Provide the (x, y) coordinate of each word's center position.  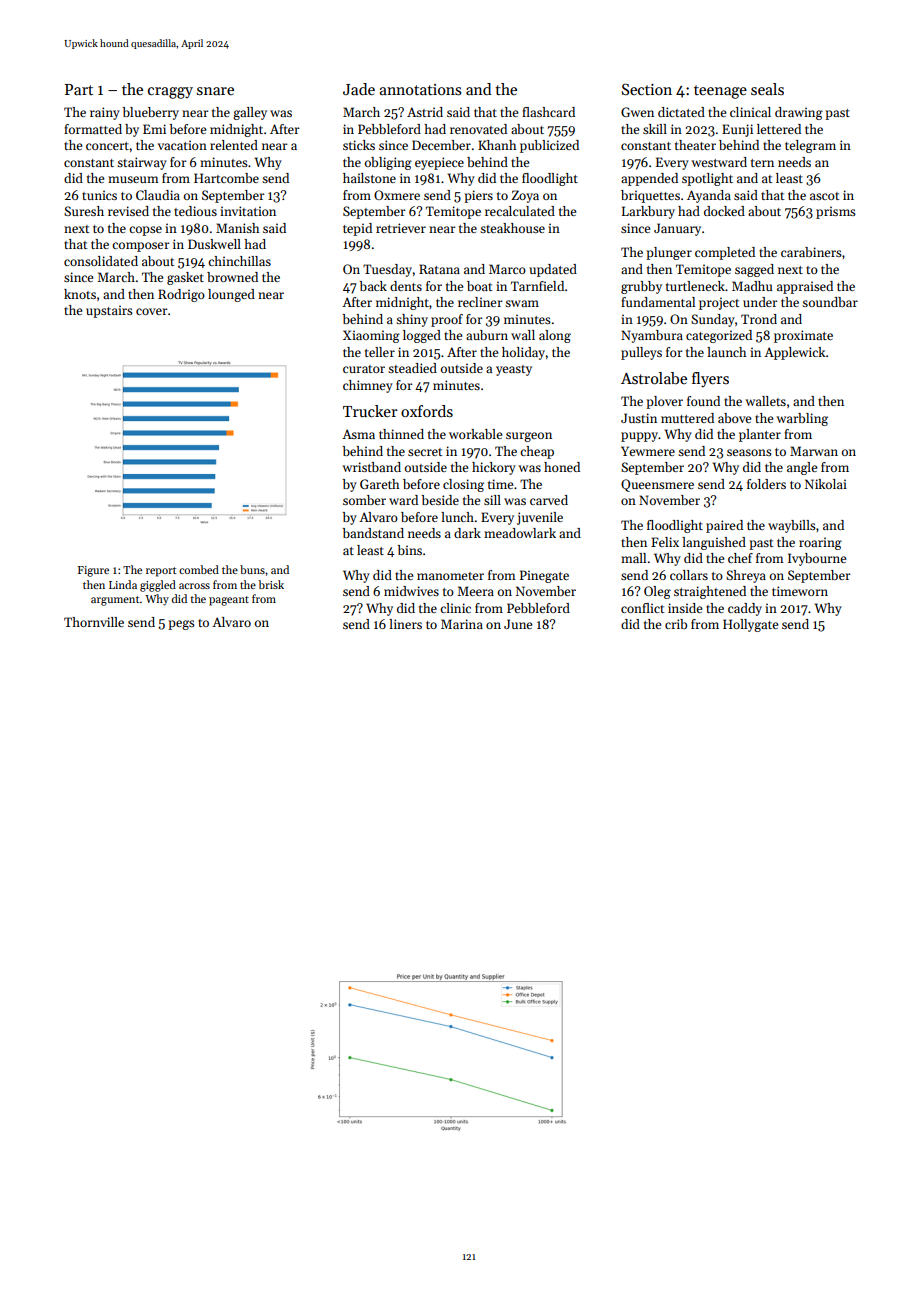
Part (79, 89)
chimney (368, 386)
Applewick (795, 353)
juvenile (540, 518)
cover (152, 311)
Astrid (425, 112)
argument (115, 601)
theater (695, 145)
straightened (710, 592)
